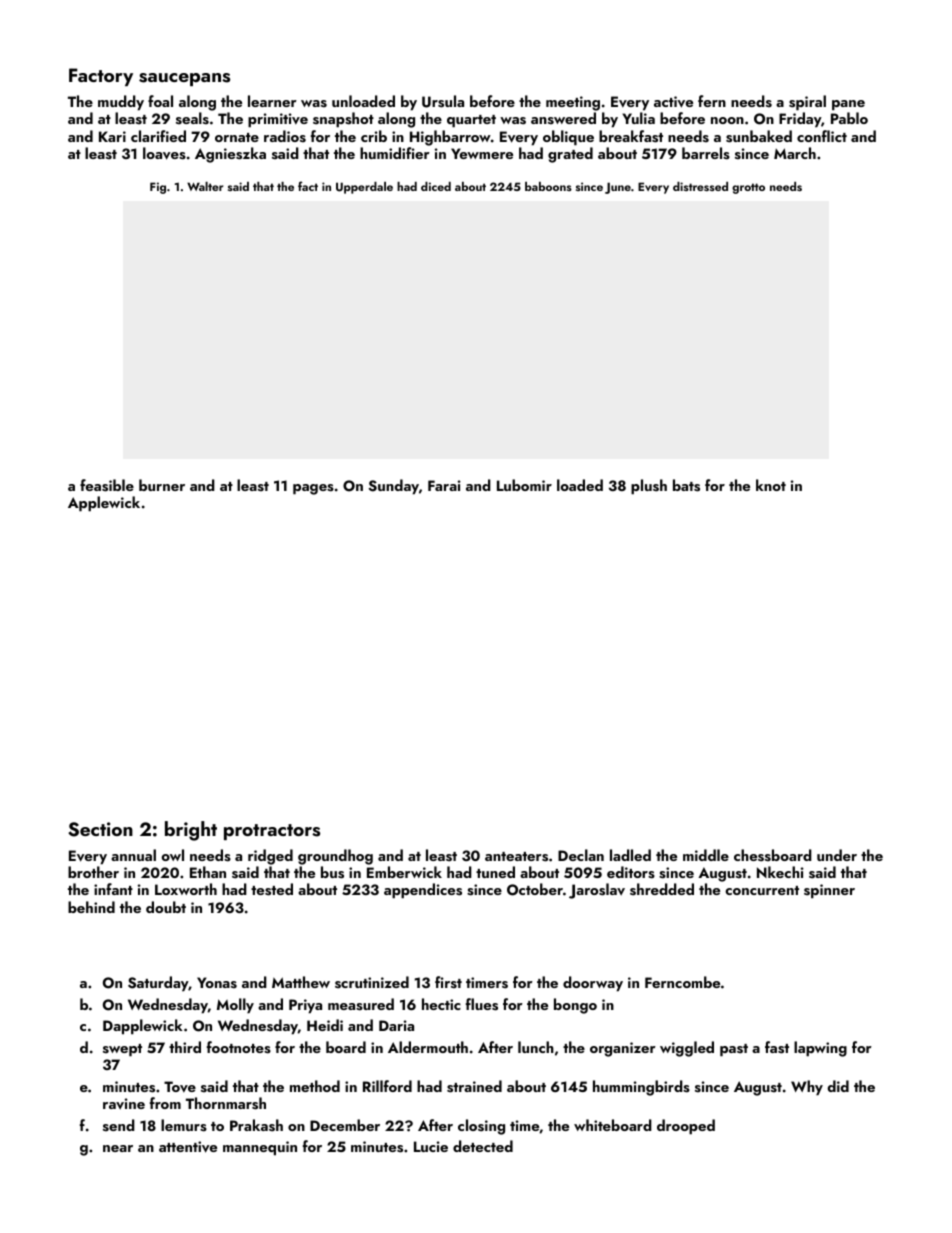 This screenshot has height=1233, width=952. Describe the element at coordinates (536, 1047) in the screenshot. I see `lunch` at that location.
